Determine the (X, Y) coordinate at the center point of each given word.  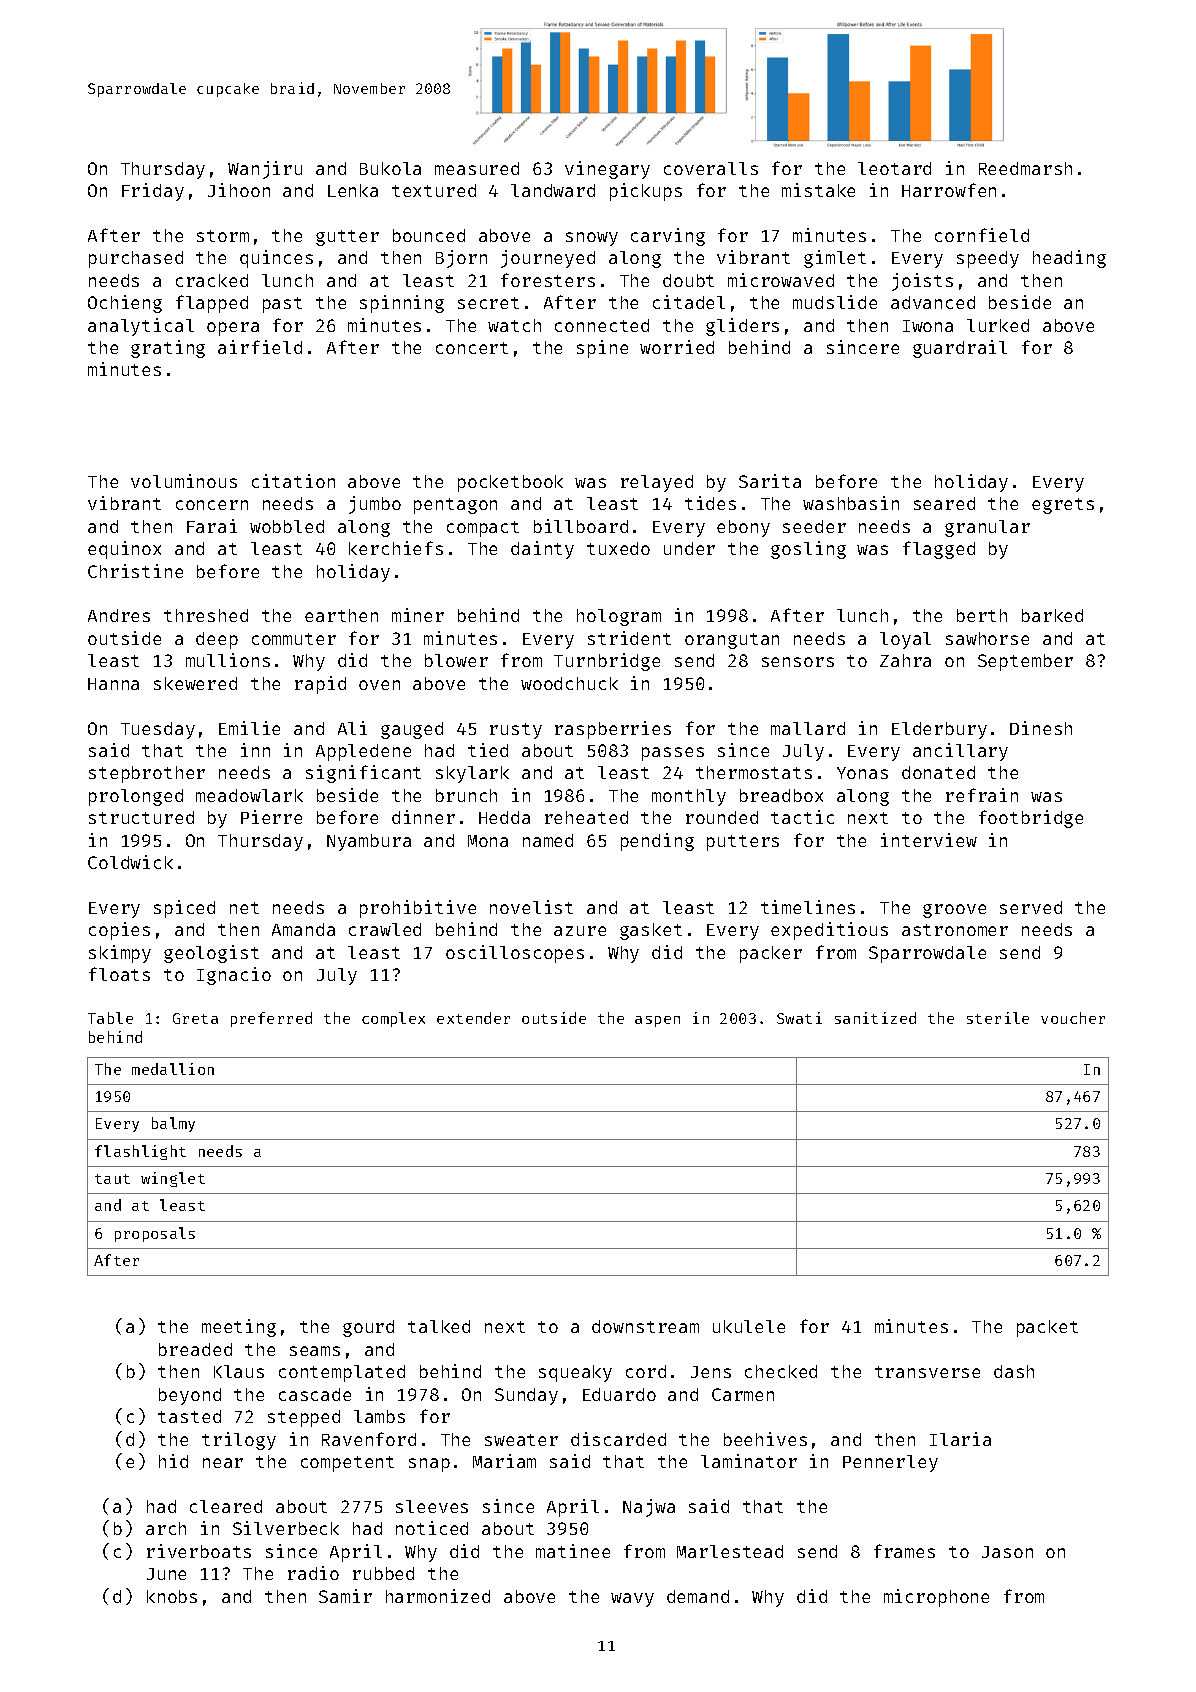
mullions (228, 660)
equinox (124, 550)
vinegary (607, 170)
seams (315, 1351)
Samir (345, 1596)
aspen (657, 1021)
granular (987, 528)
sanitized (875, 1018)
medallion (173, 1069)
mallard (808, 728)
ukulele (749, 1326)
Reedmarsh (1025, 168)
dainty (542, 550)
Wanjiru (265, 170)
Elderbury (939, 730)
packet (1047, 1328)
